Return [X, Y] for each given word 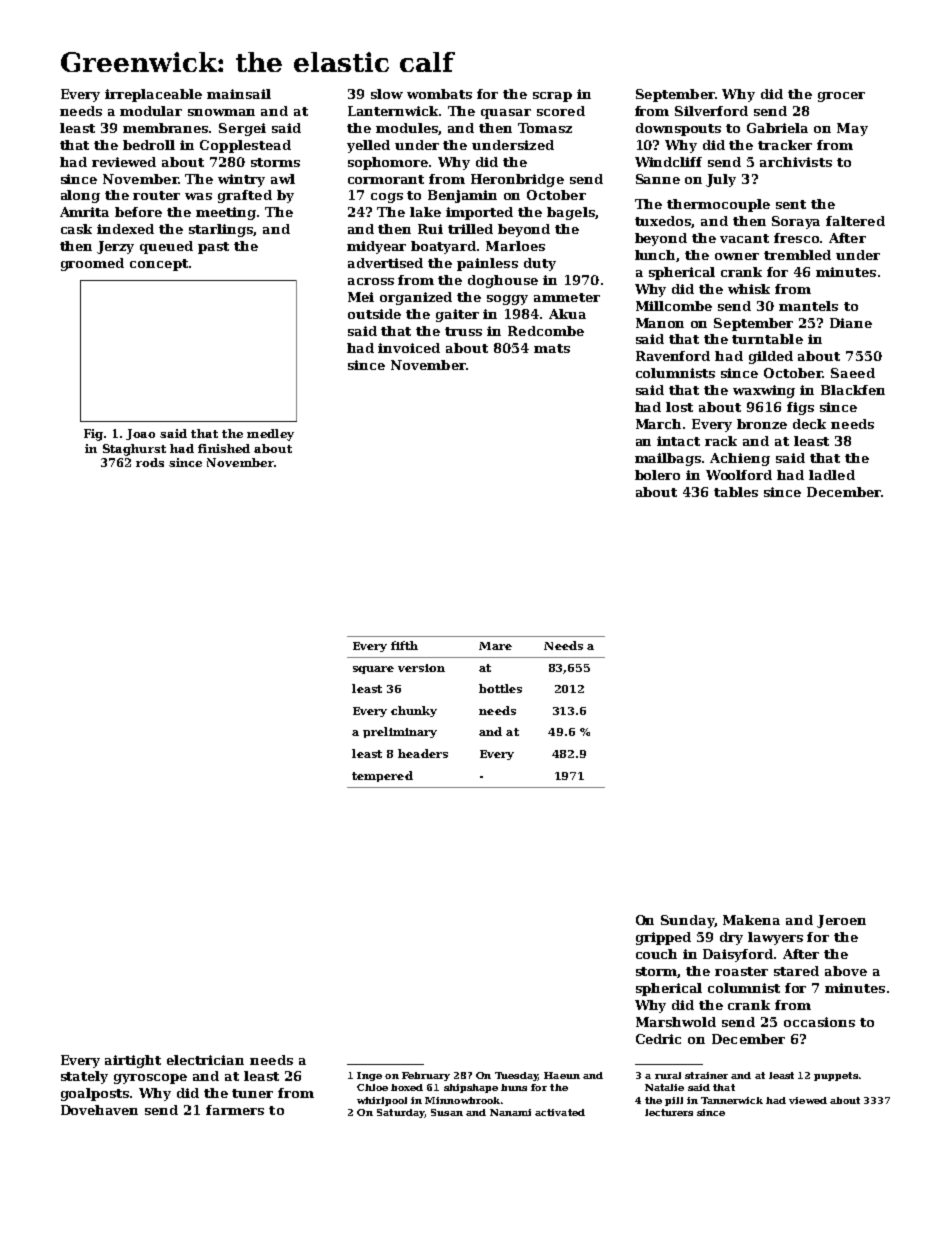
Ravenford [673, 356]
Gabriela [777, 128]
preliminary [400, 732]
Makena [751, 920]
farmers [235, 1110]
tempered [382, 776]
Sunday [687, 921]
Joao [140, 434]
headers [423, 753]
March [658, 424]
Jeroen [841, 921]
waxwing [764, 391]
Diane [851, 323]
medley [270, 435]
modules [407, 128]
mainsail [239, 94]
